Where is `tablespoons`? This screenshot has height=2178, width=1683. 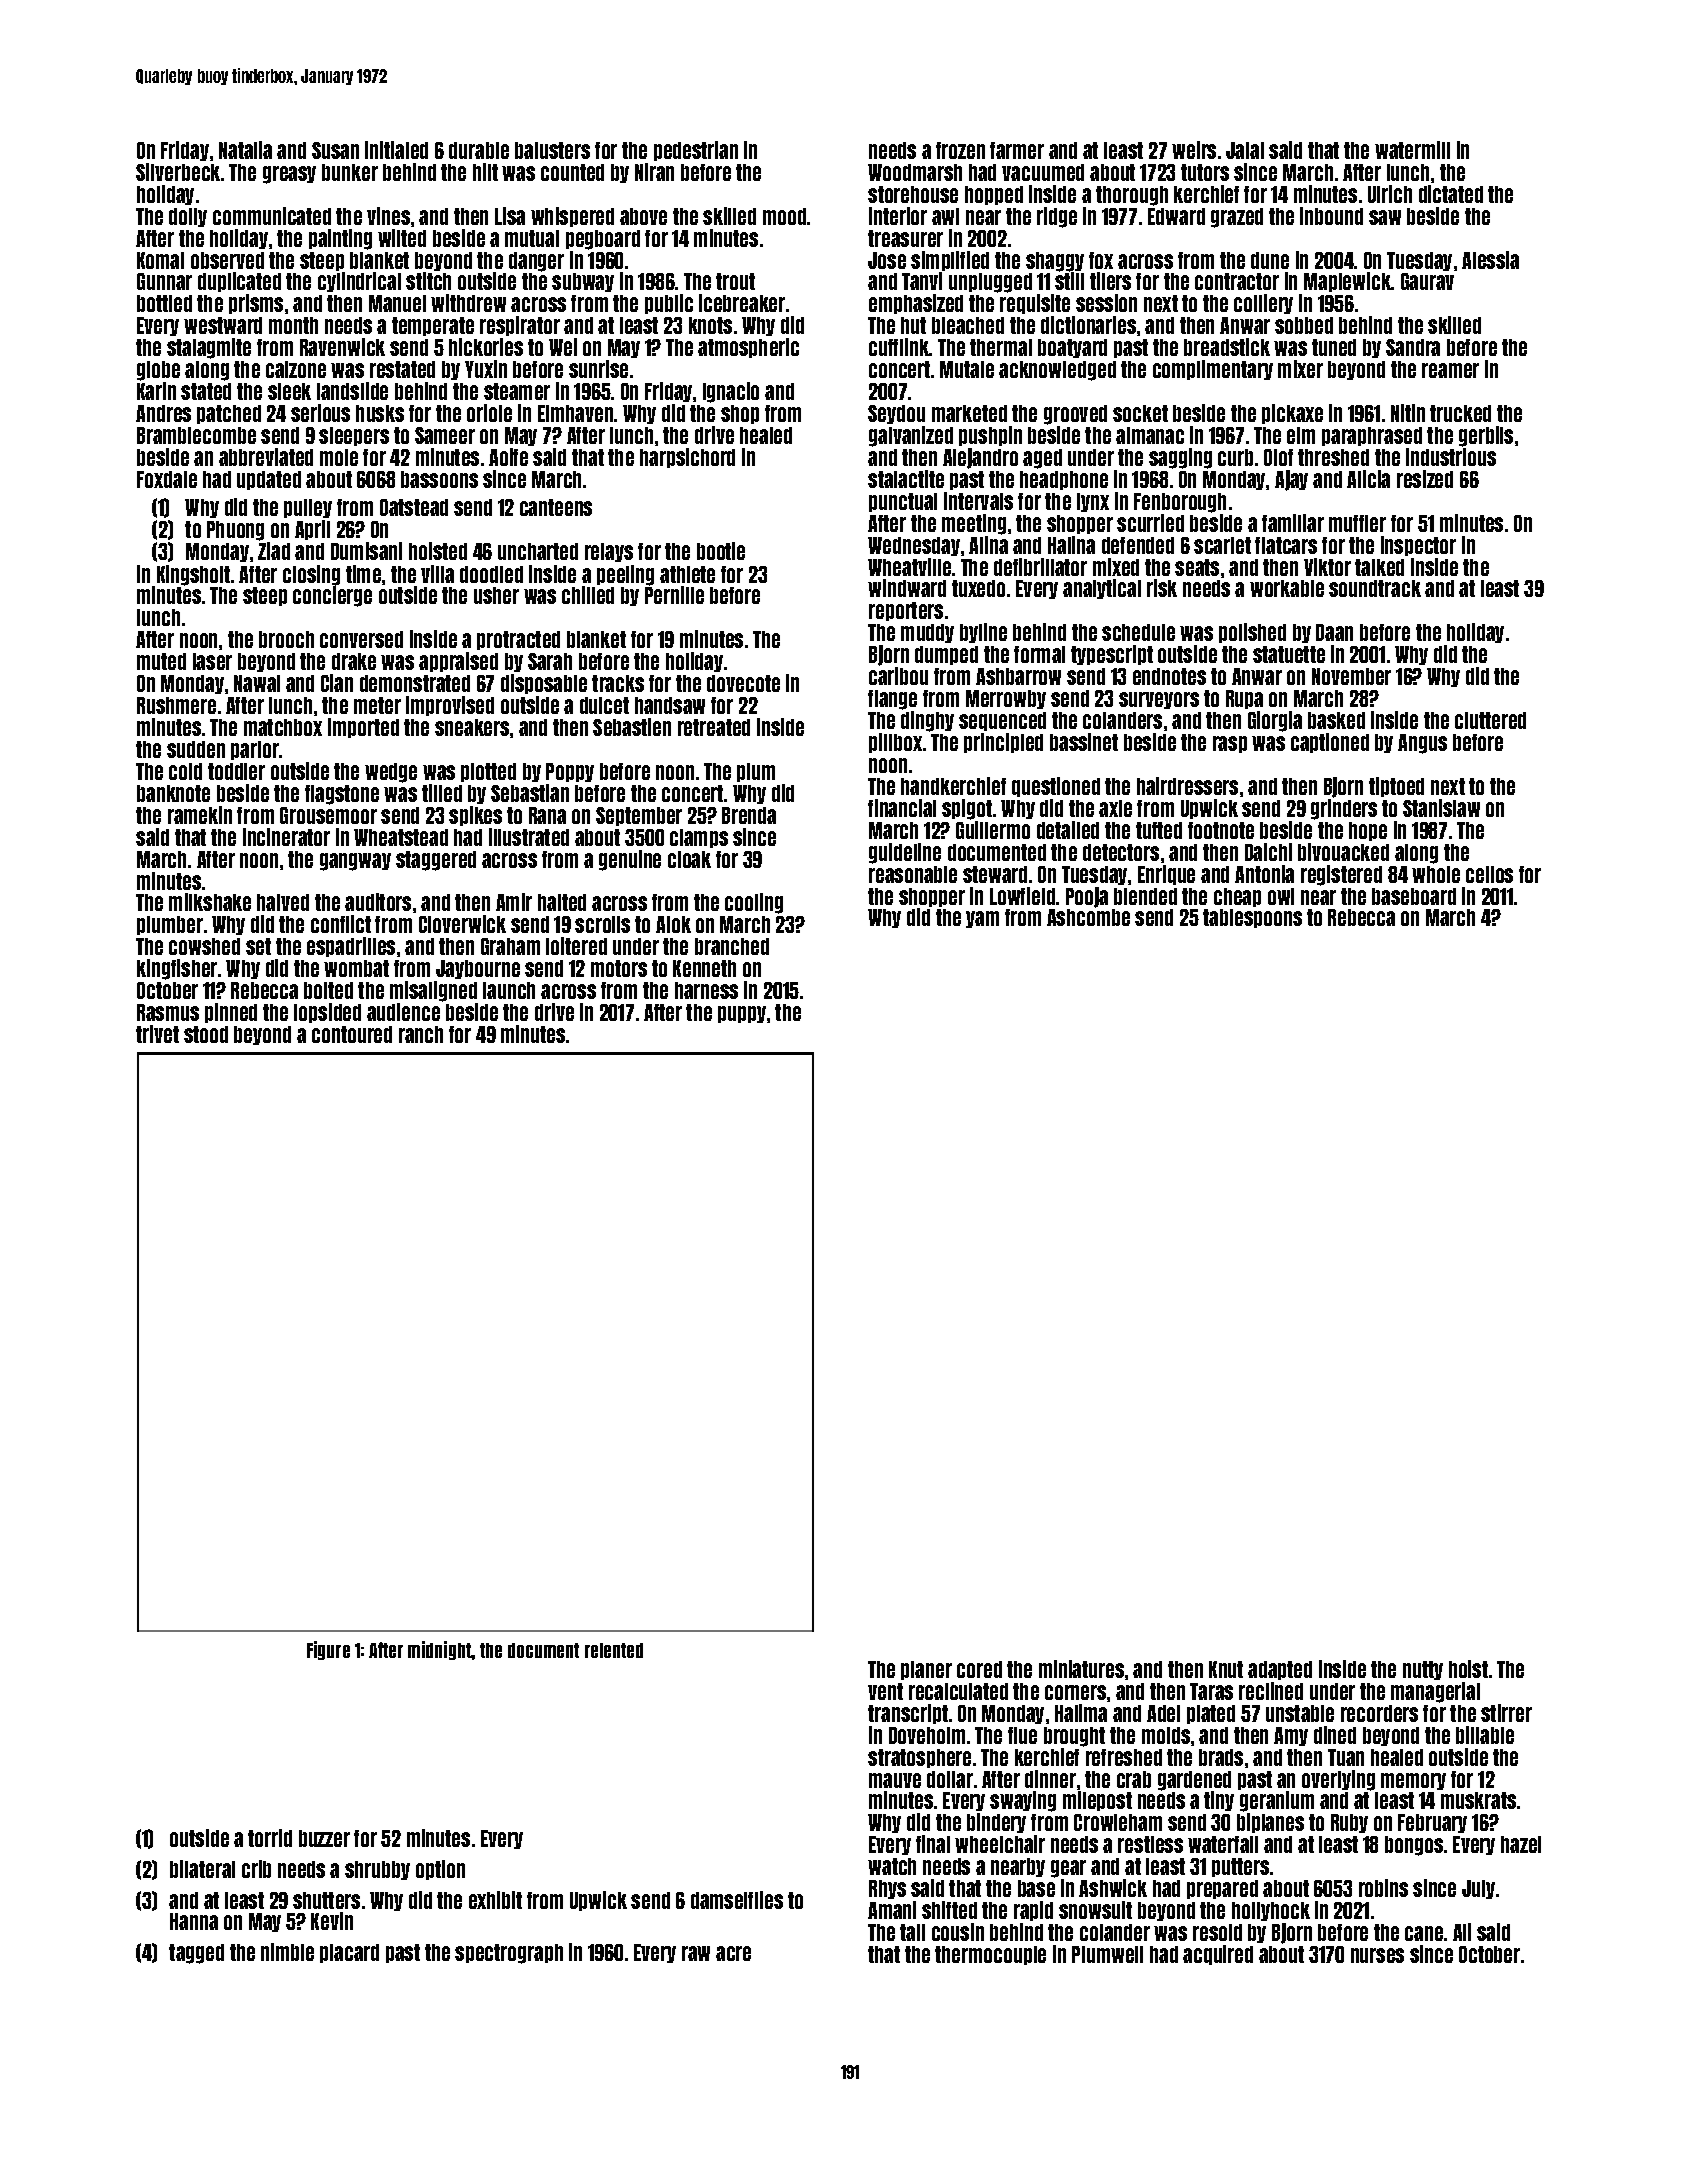
tablespoons is located at coordinates (1252, 918).
